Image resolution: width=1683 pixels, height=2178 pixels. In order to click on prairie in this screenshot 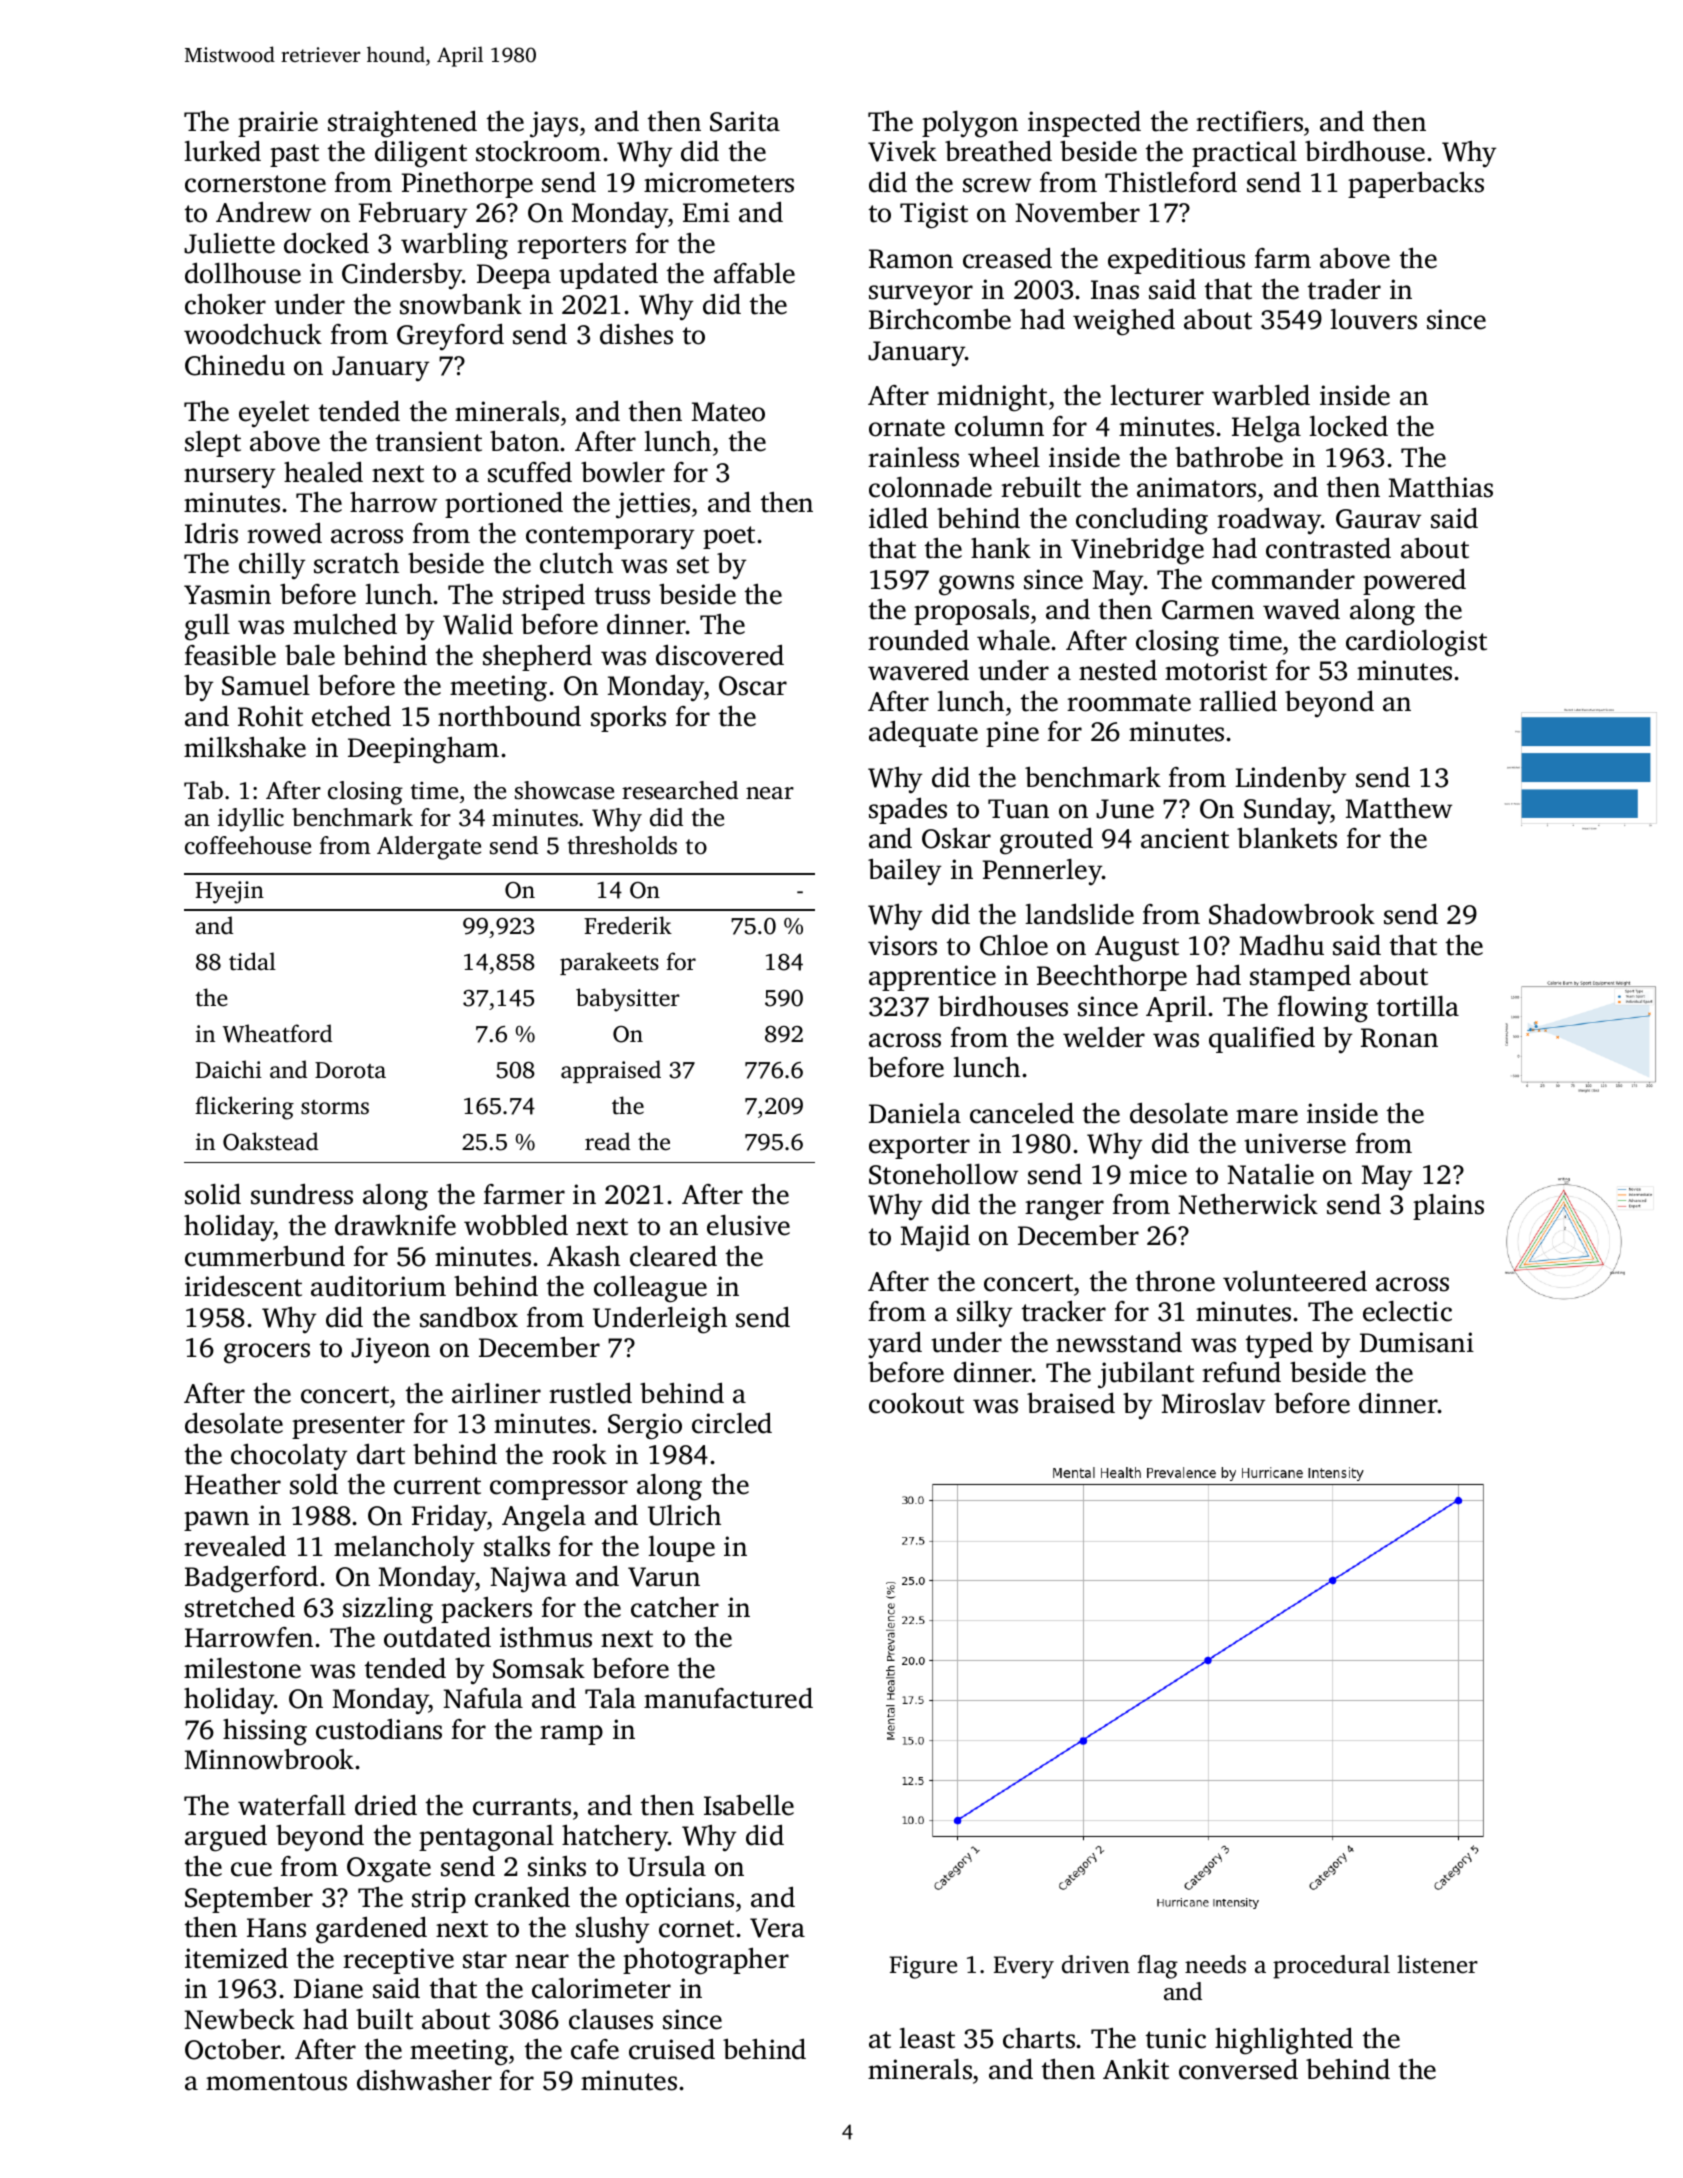, I will do `click(278, 124)`.
